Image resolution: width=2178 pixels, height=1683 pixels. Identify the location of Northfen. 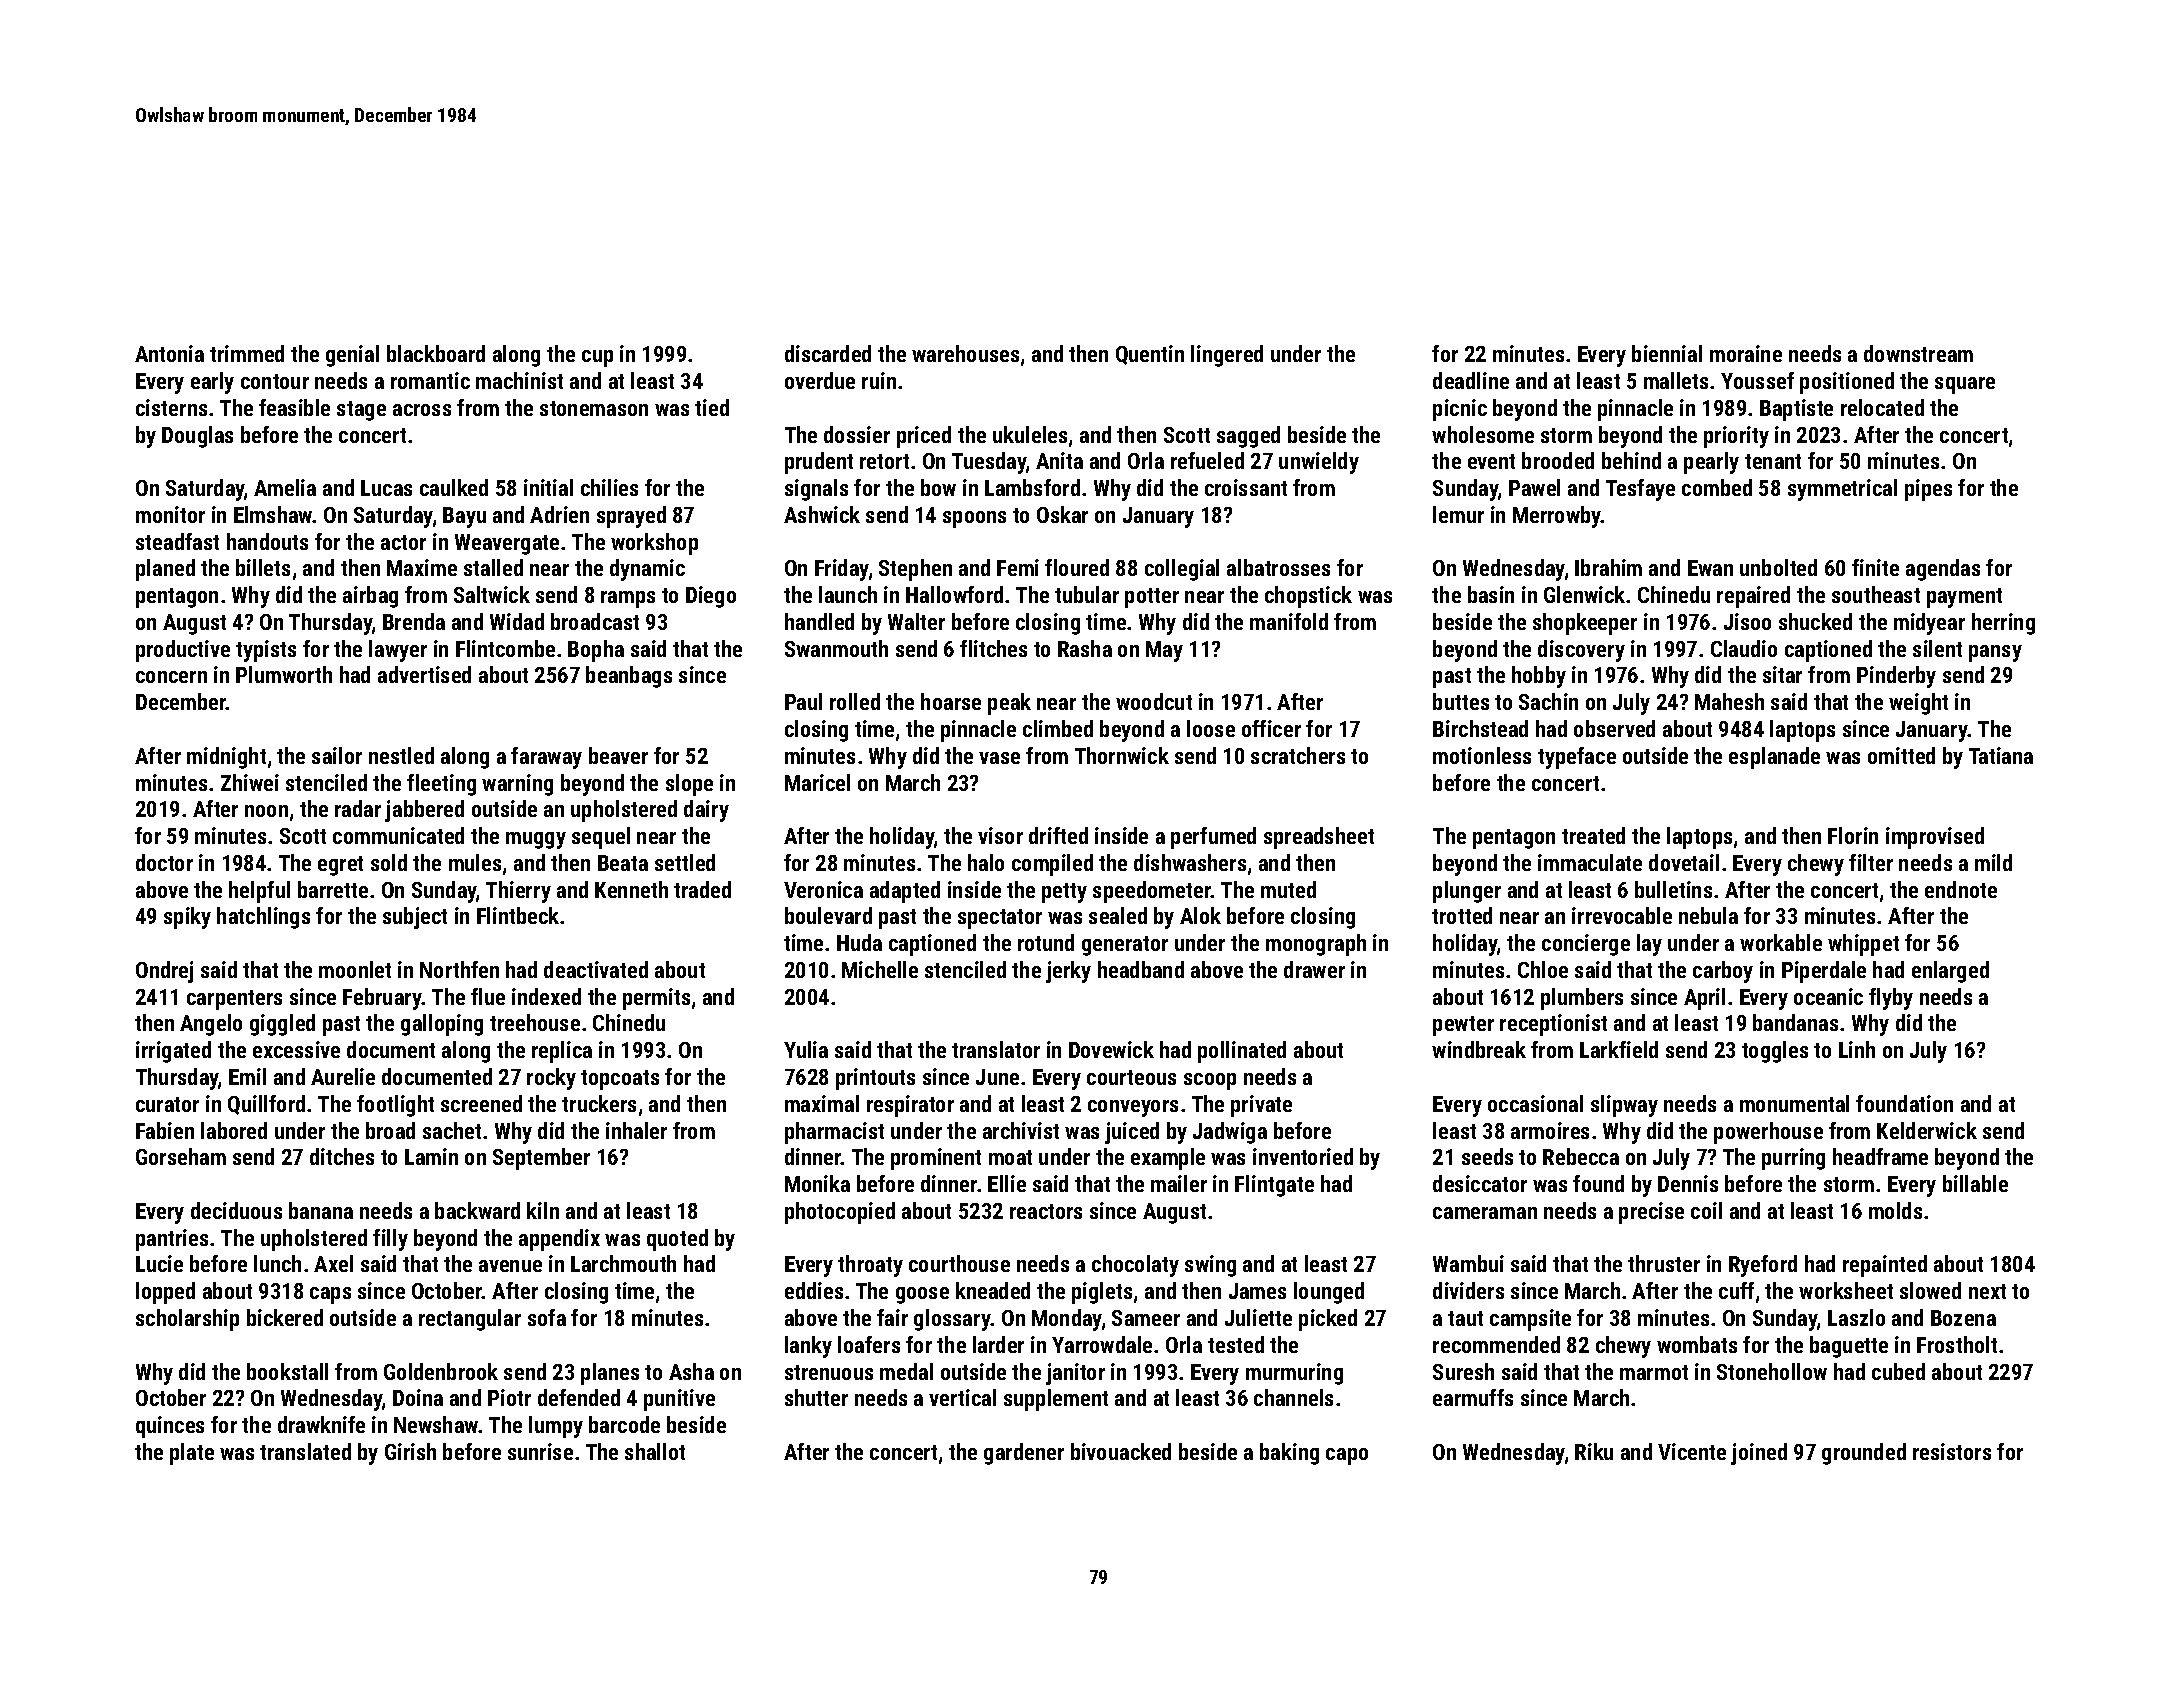
(459, 969).
